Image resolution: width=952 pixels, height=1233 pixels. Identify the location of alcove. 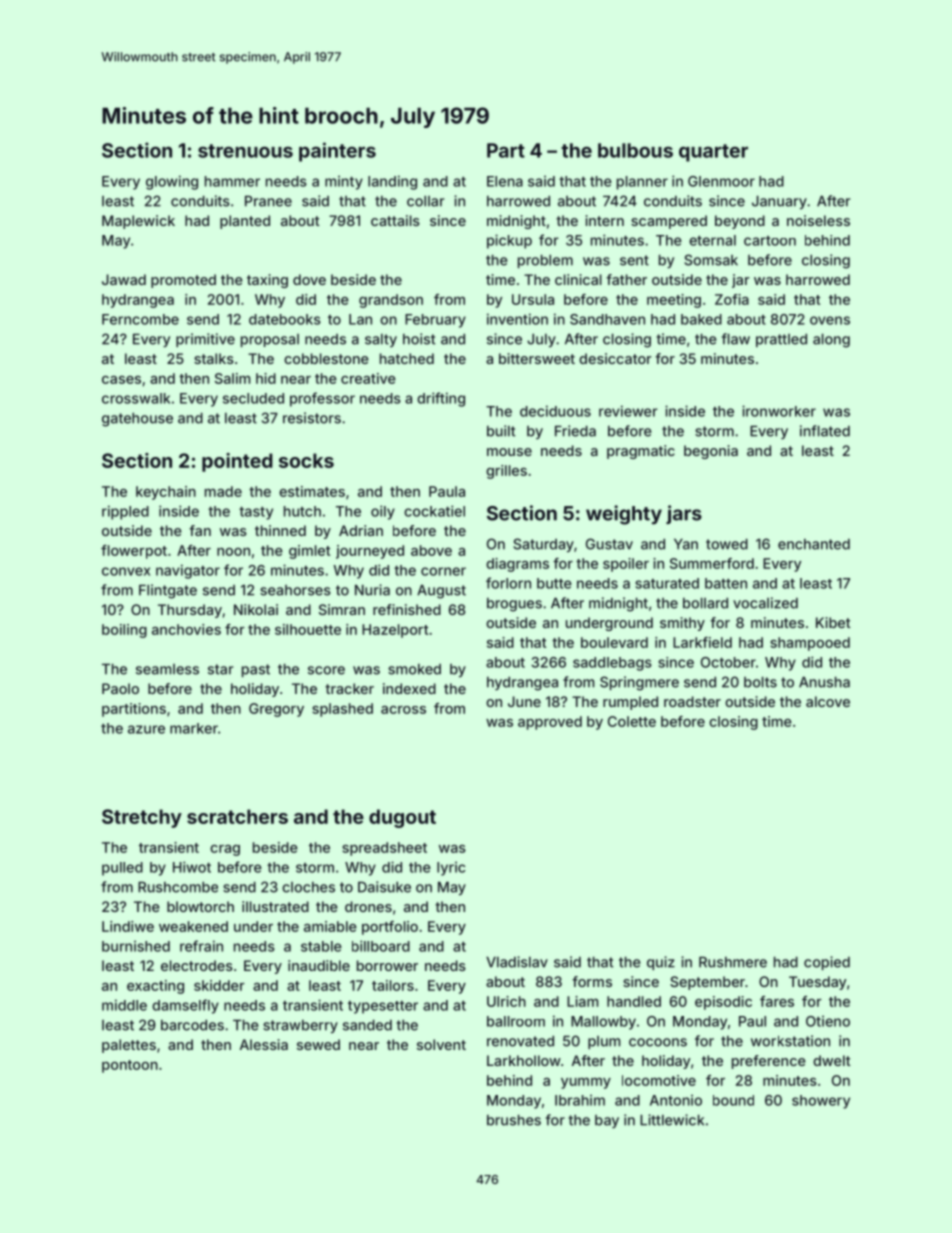
(828, 701).
